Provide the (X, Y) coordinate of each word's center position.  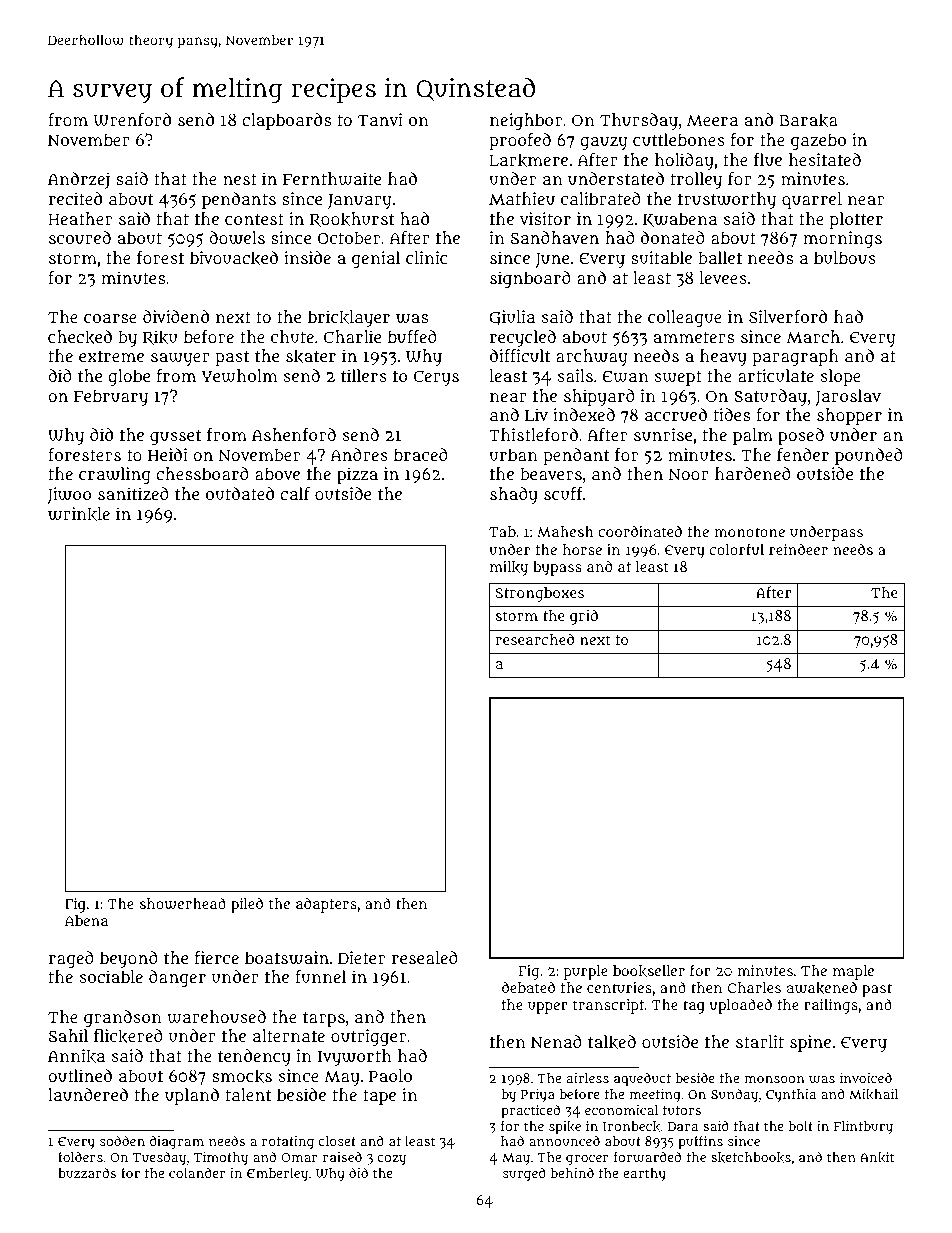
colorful (737, 549)
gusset (176, 437)
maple (853, 972)
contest (254, 219)
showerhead (183, 904)
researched (535, 639)
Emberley (277, 1174)
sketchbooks (751, 1157)
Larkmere (528, 160)
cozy (392, 1160)
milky (509, 568)
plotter (856, 220)
